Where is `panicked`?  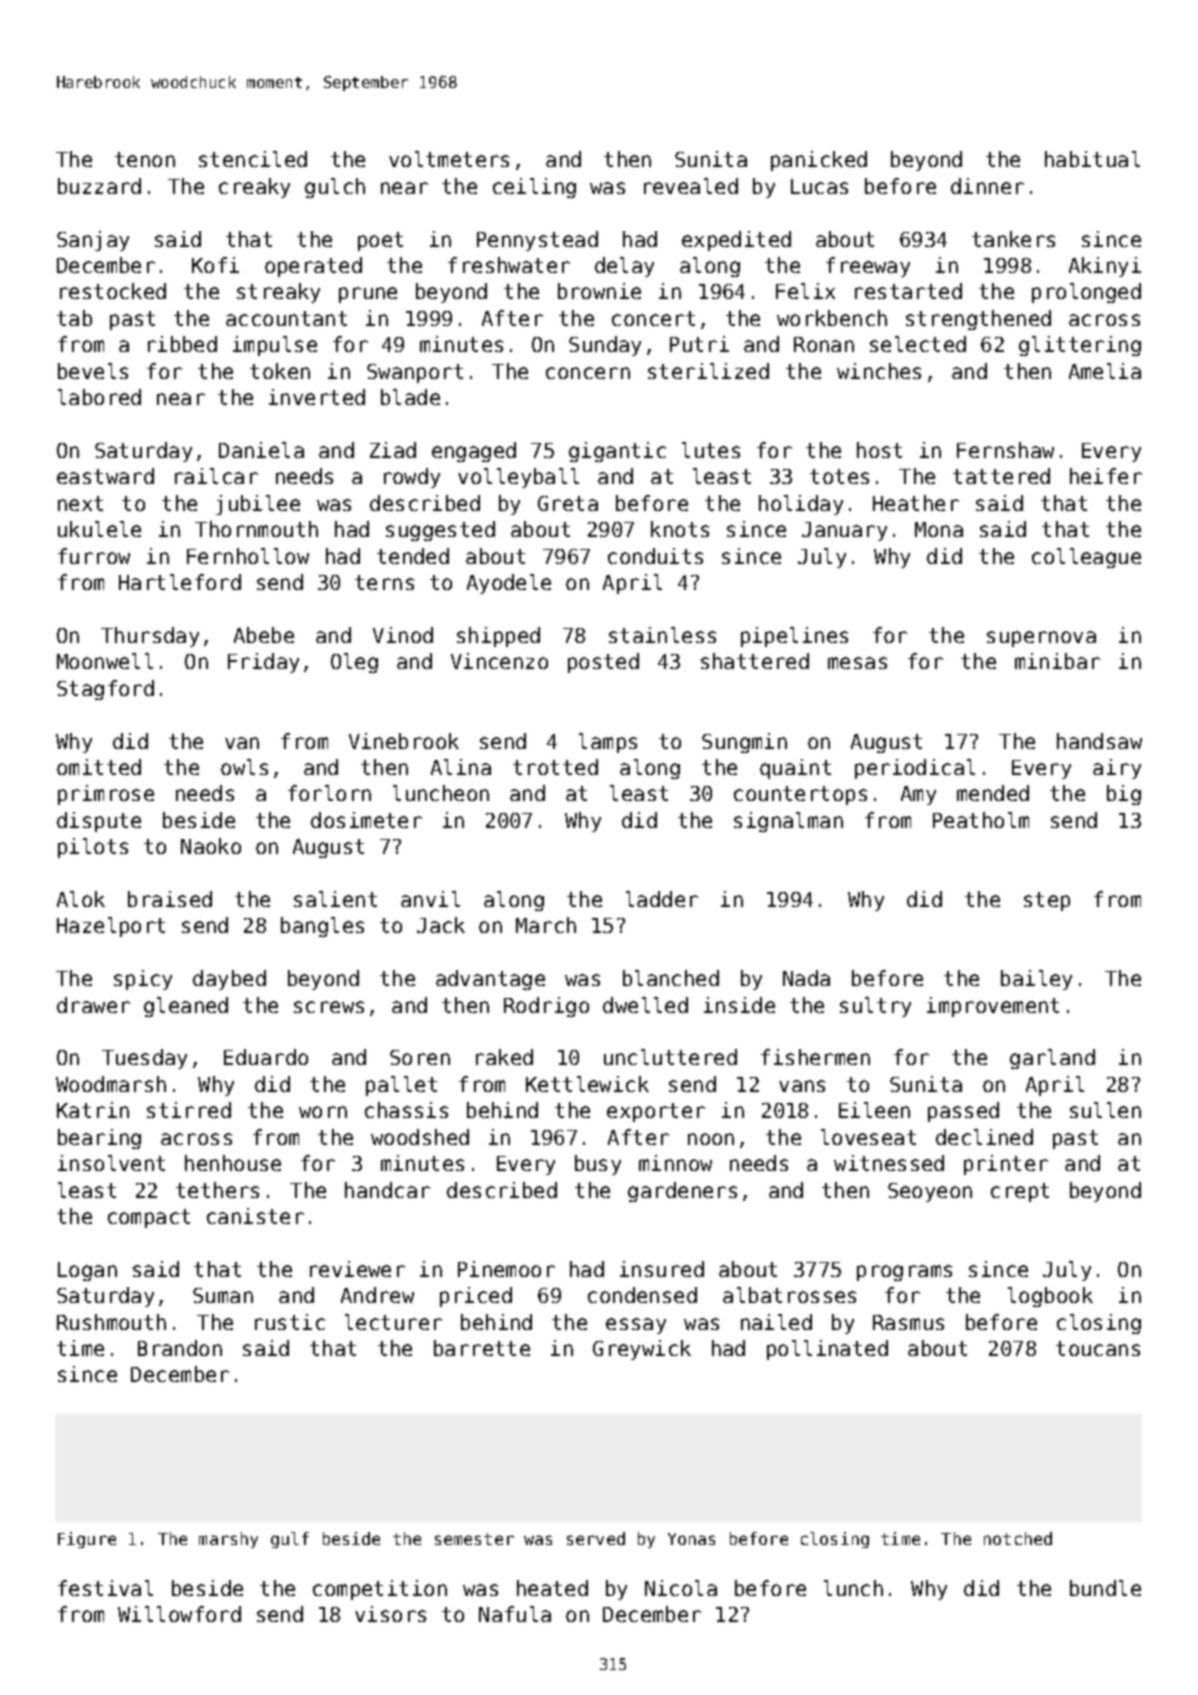
panicked is located at coordinates (819, 161).
